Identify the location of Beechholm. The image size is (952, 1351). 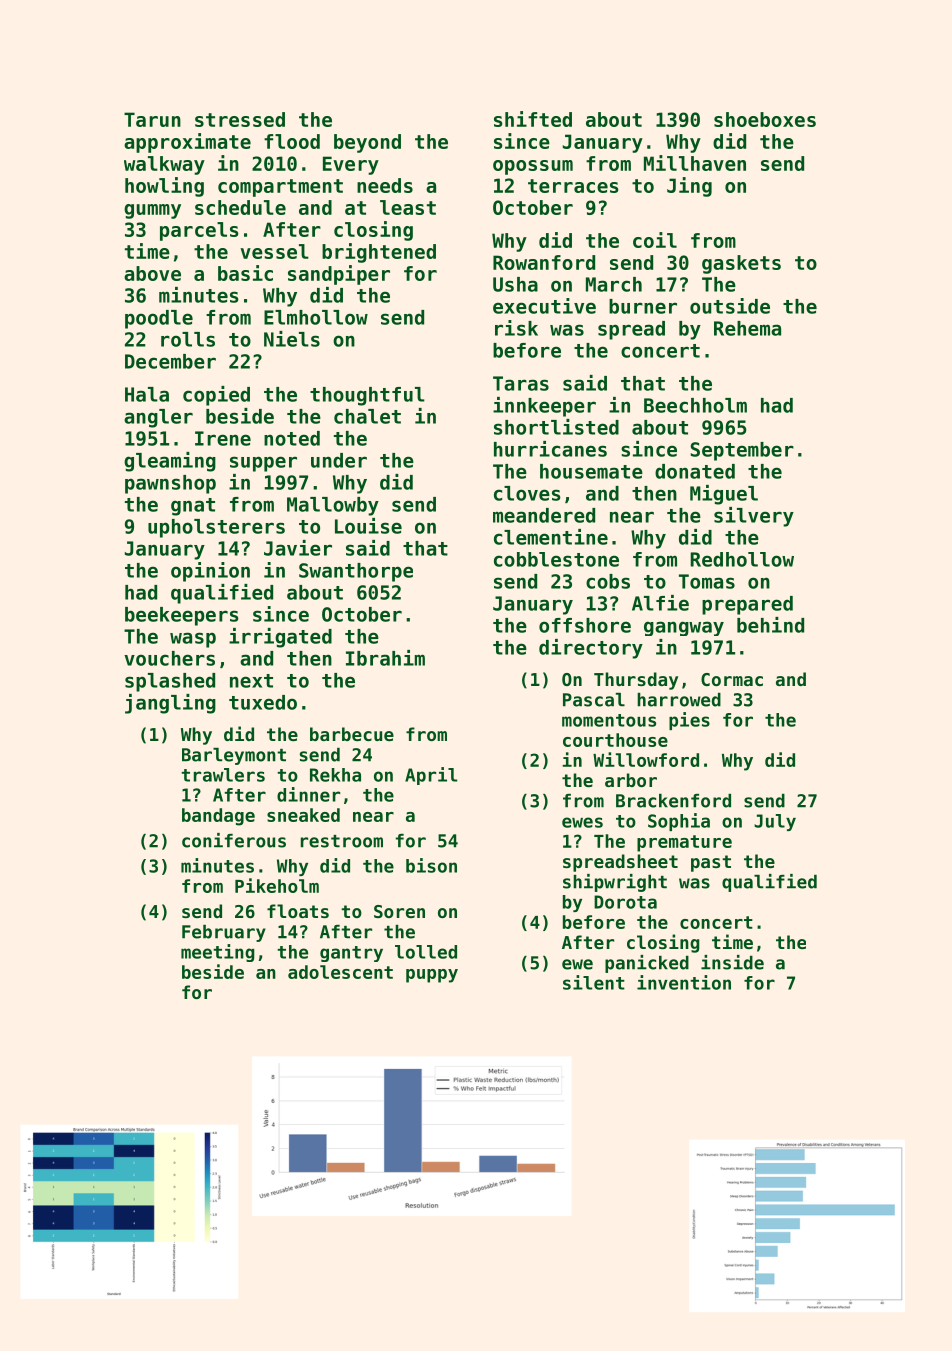
(695, 405).
